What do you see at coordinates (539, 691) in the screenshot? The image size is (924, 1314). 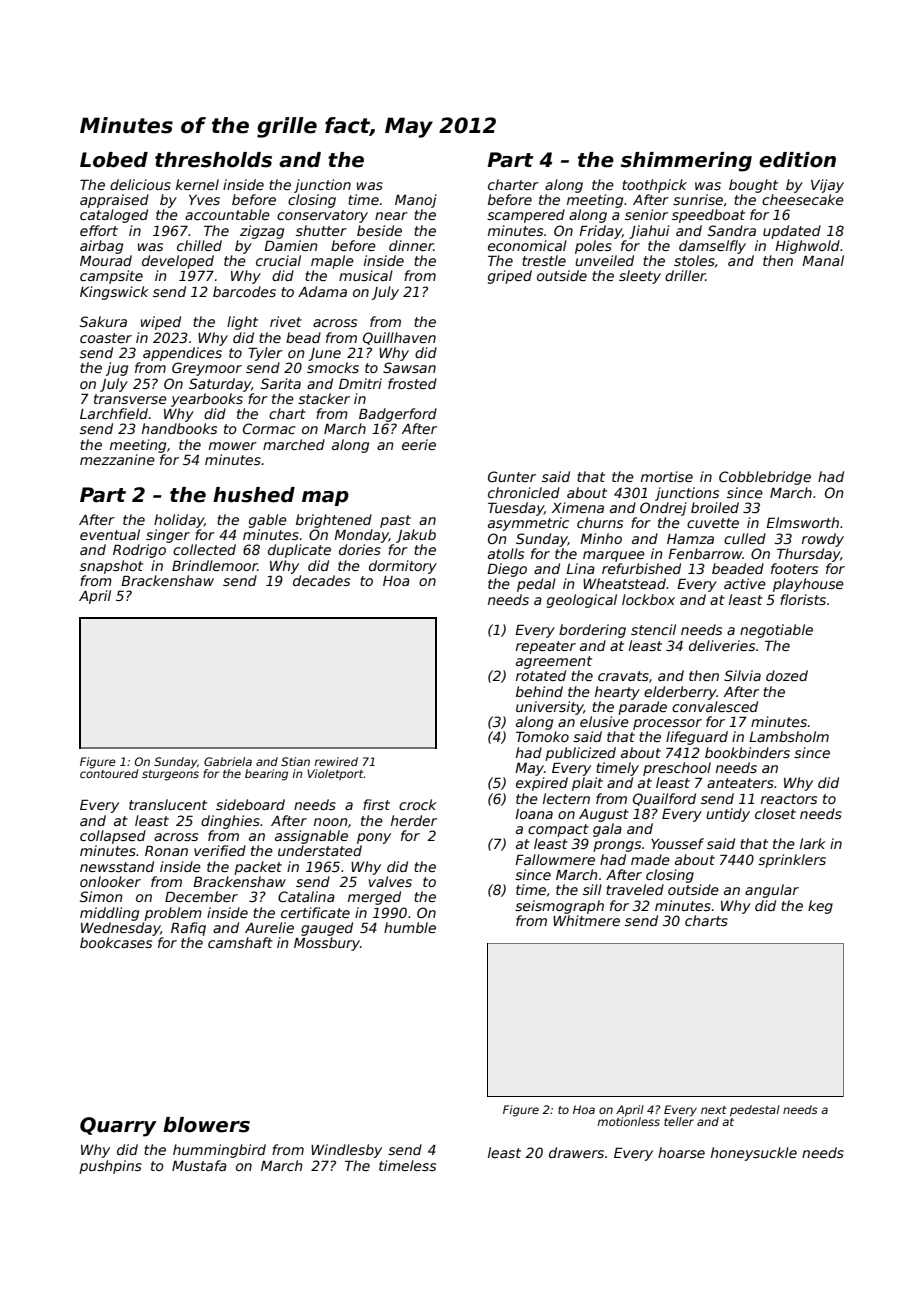 I see `behind` at bounding box center [539, 691].
